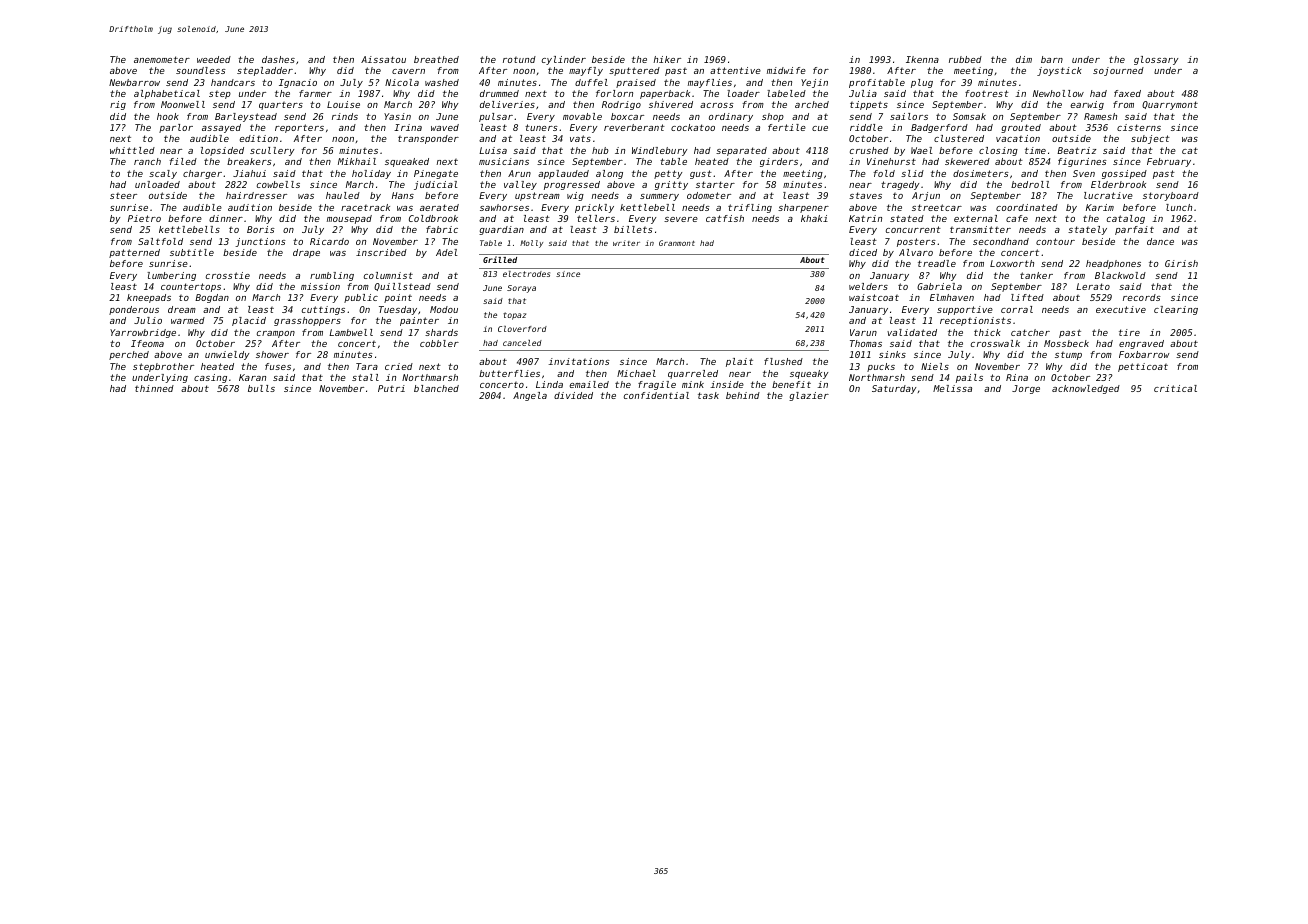  I want to click on waved, so click(445, 127).
